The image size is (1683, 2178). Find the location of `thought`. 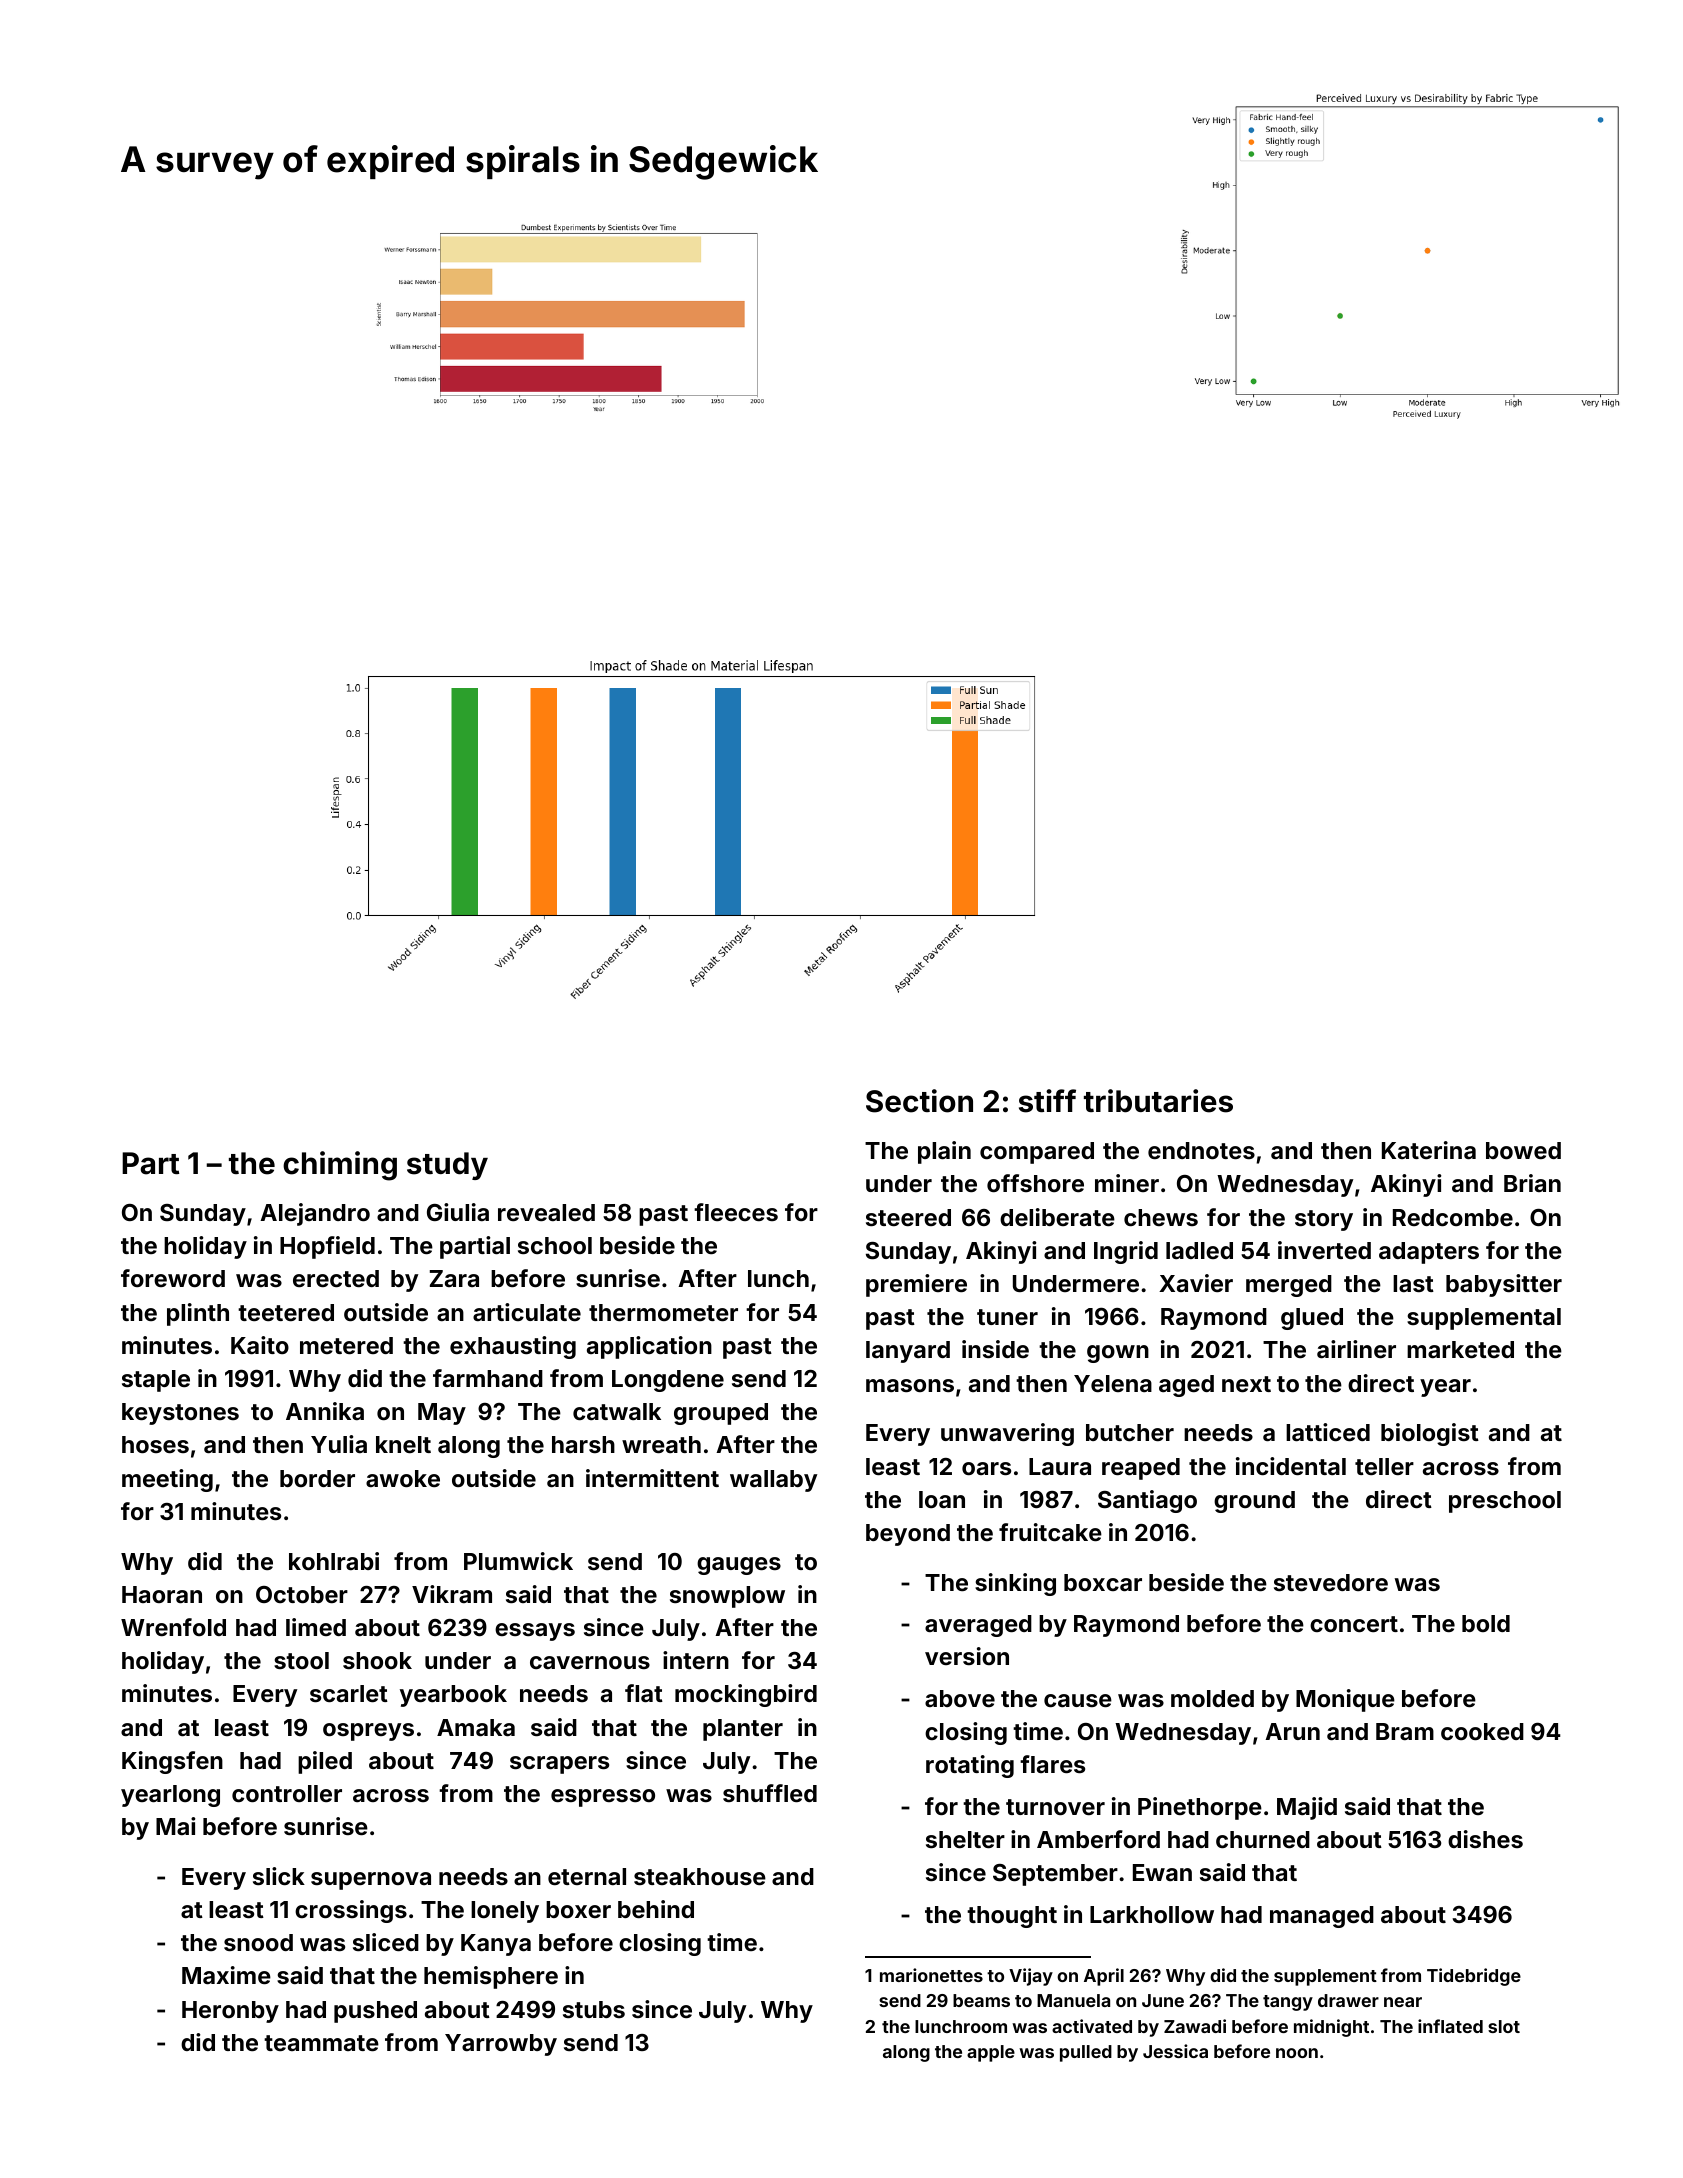

thought is located at coordinates (1012, 1917).
